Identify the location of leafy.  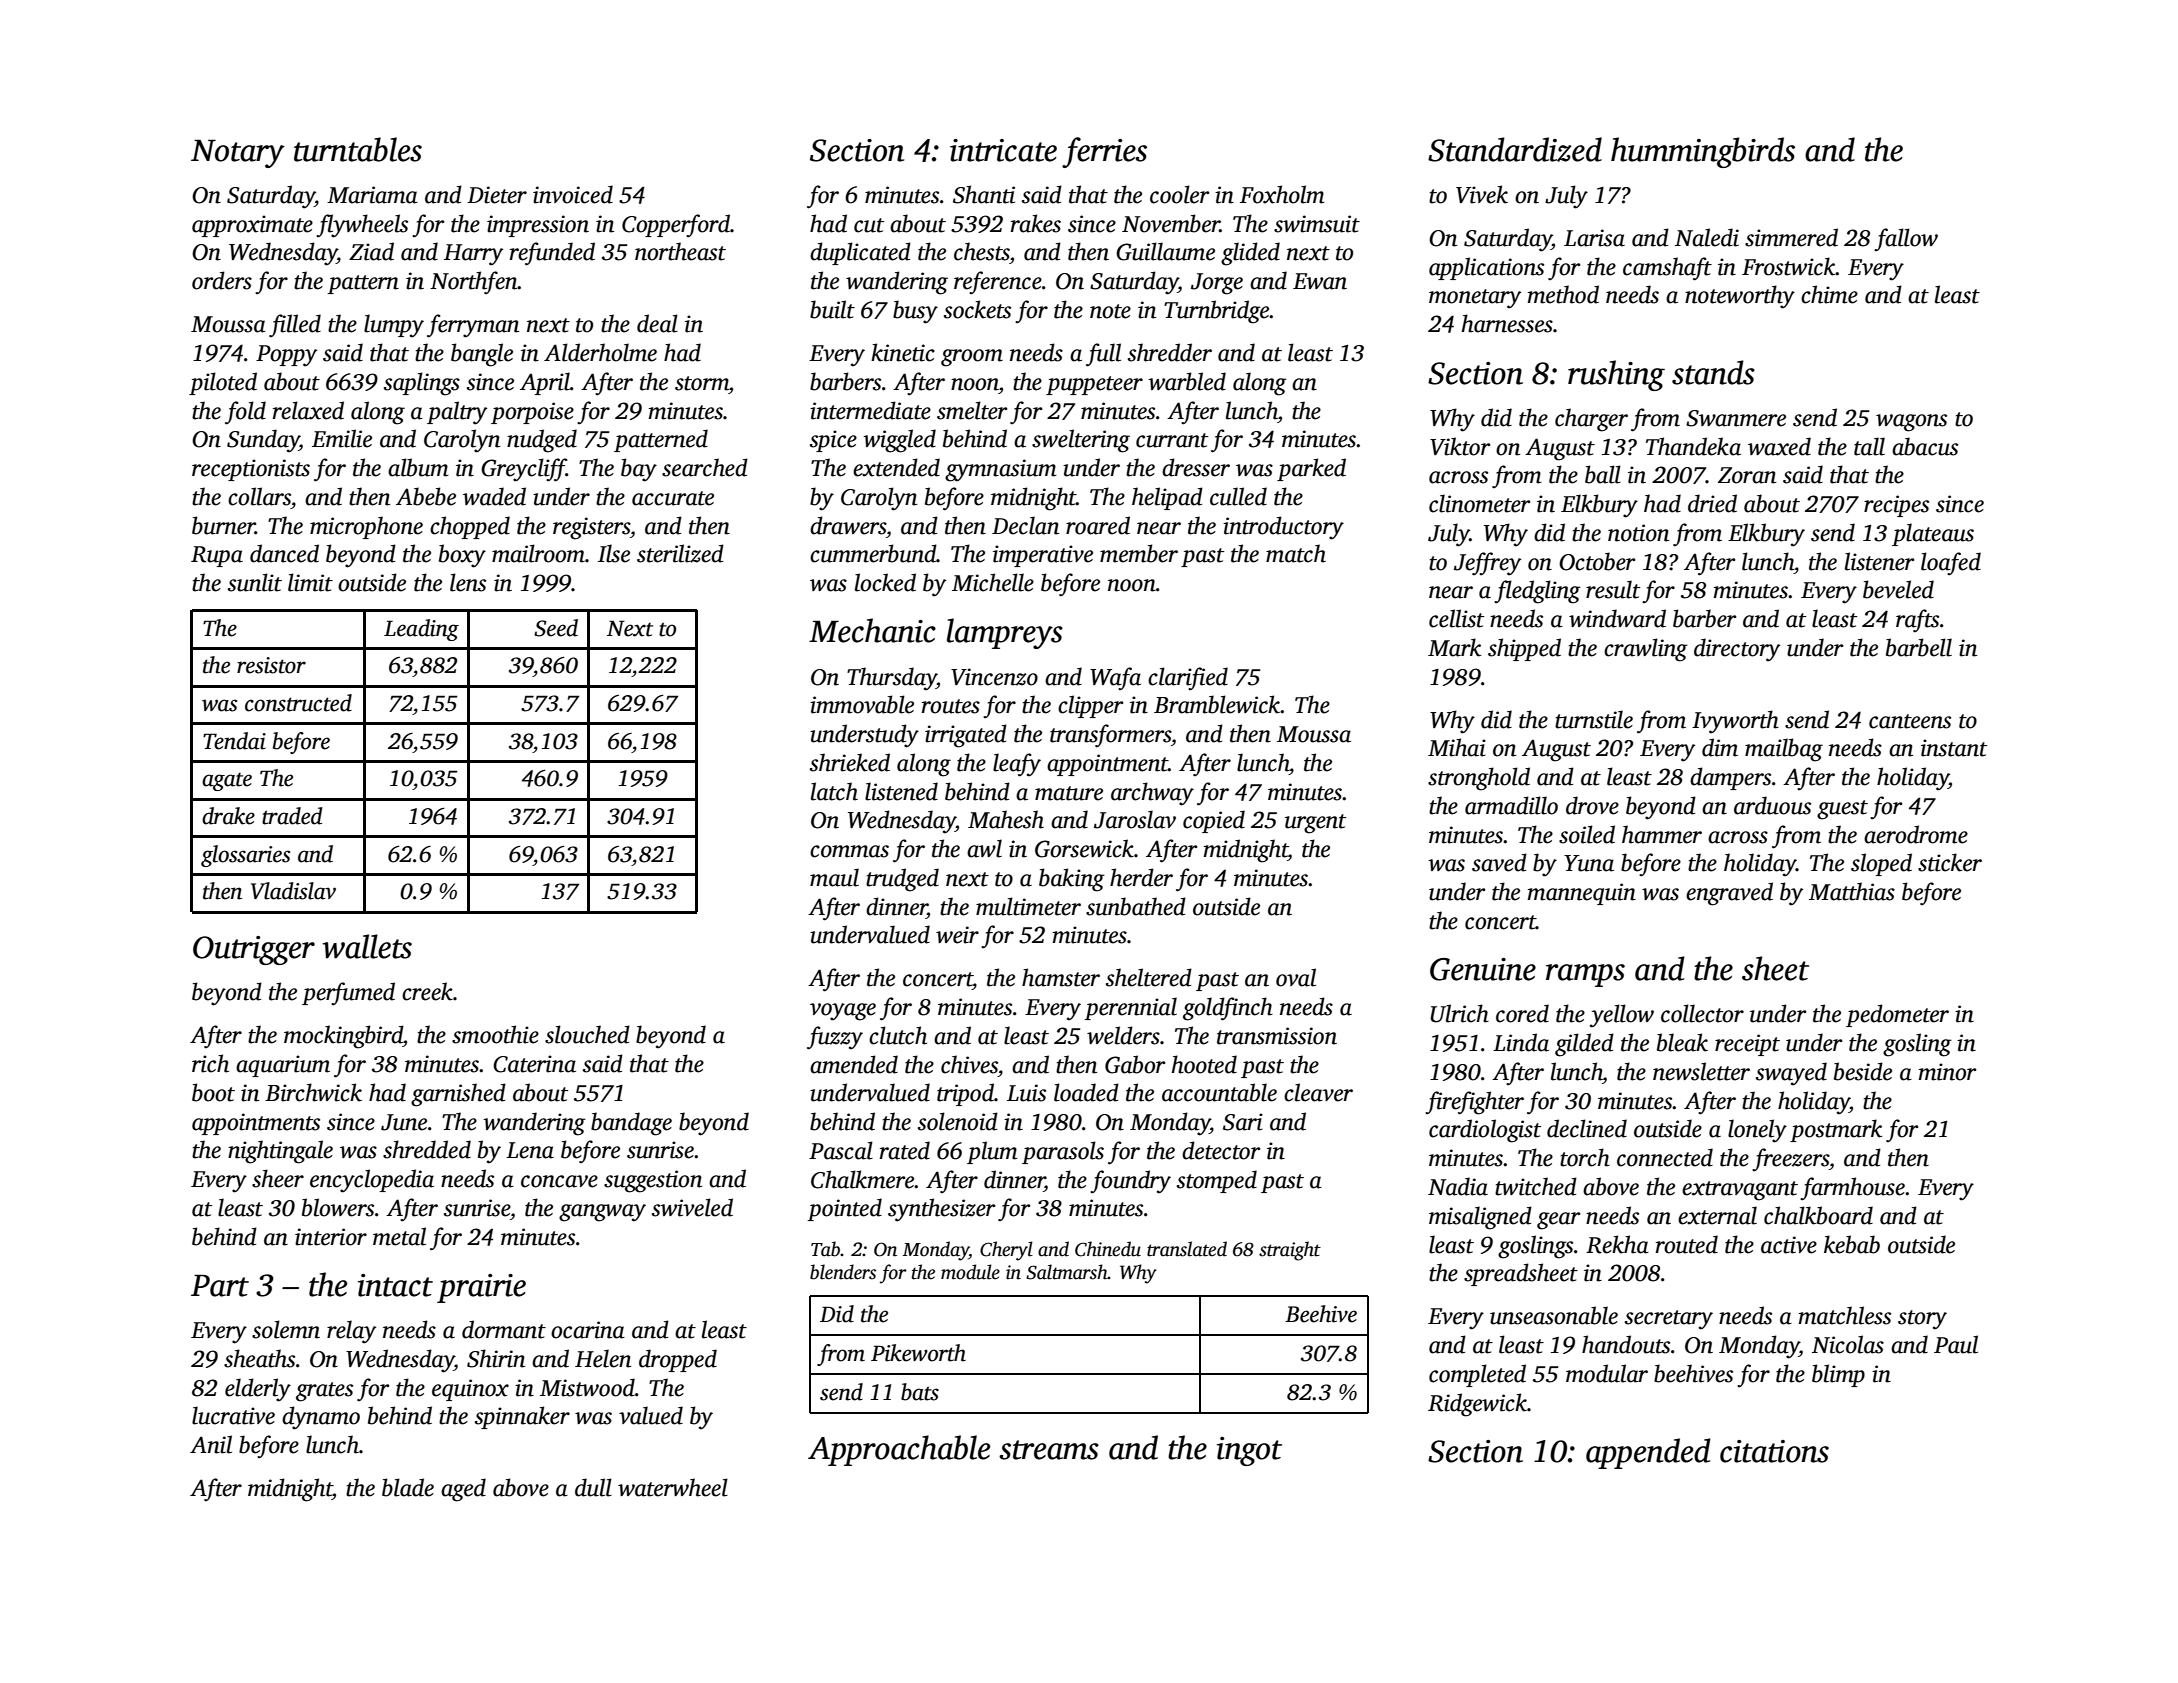
(1017, 765).
